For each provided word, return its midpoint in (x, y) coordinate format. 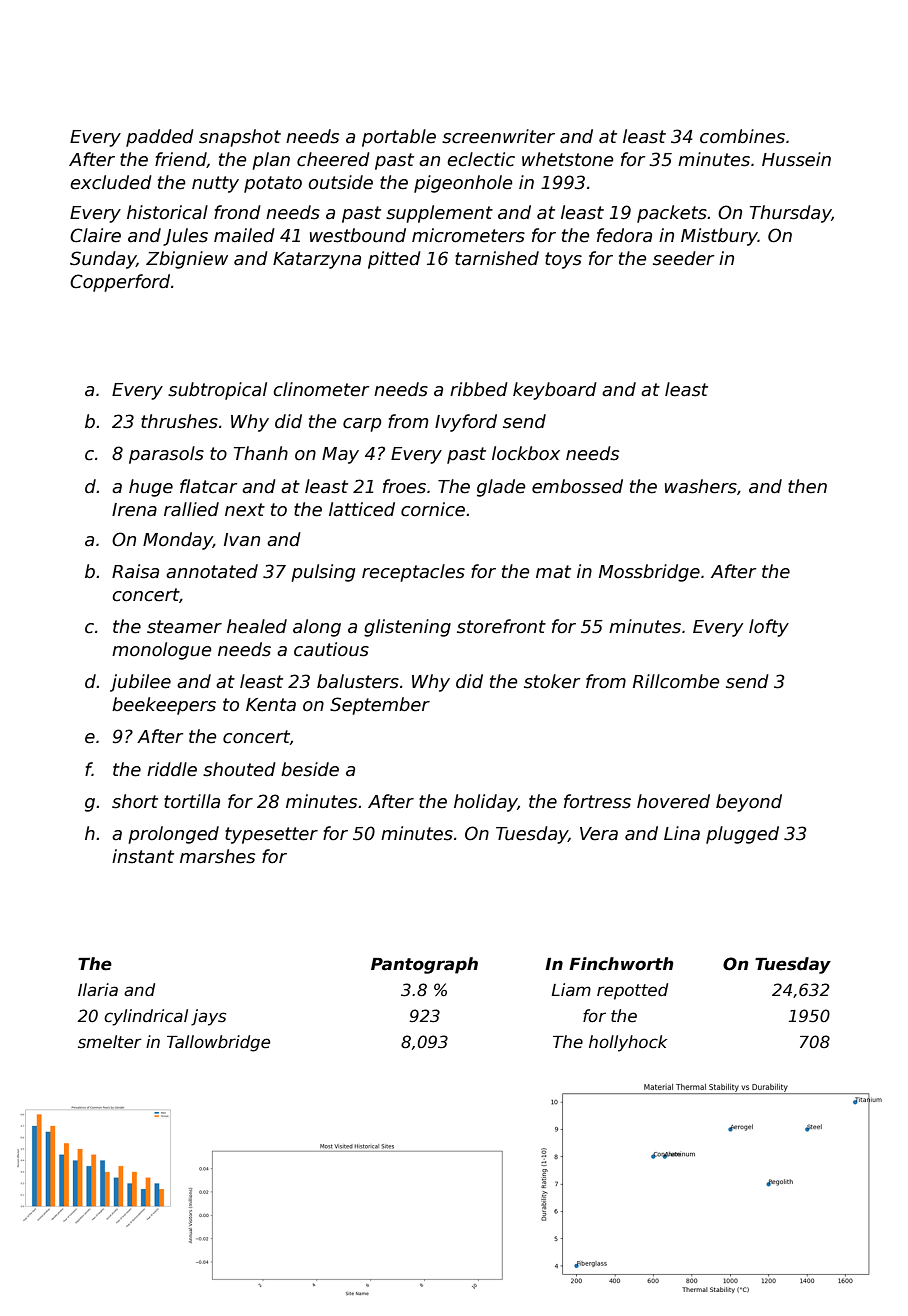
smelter (110, 1042)
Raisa (135, 571)
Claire (95, 235)
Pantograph (424, 965)
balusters (358, 681)
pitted (394, 260)
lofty (769, 628)
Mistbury (719, 237)
